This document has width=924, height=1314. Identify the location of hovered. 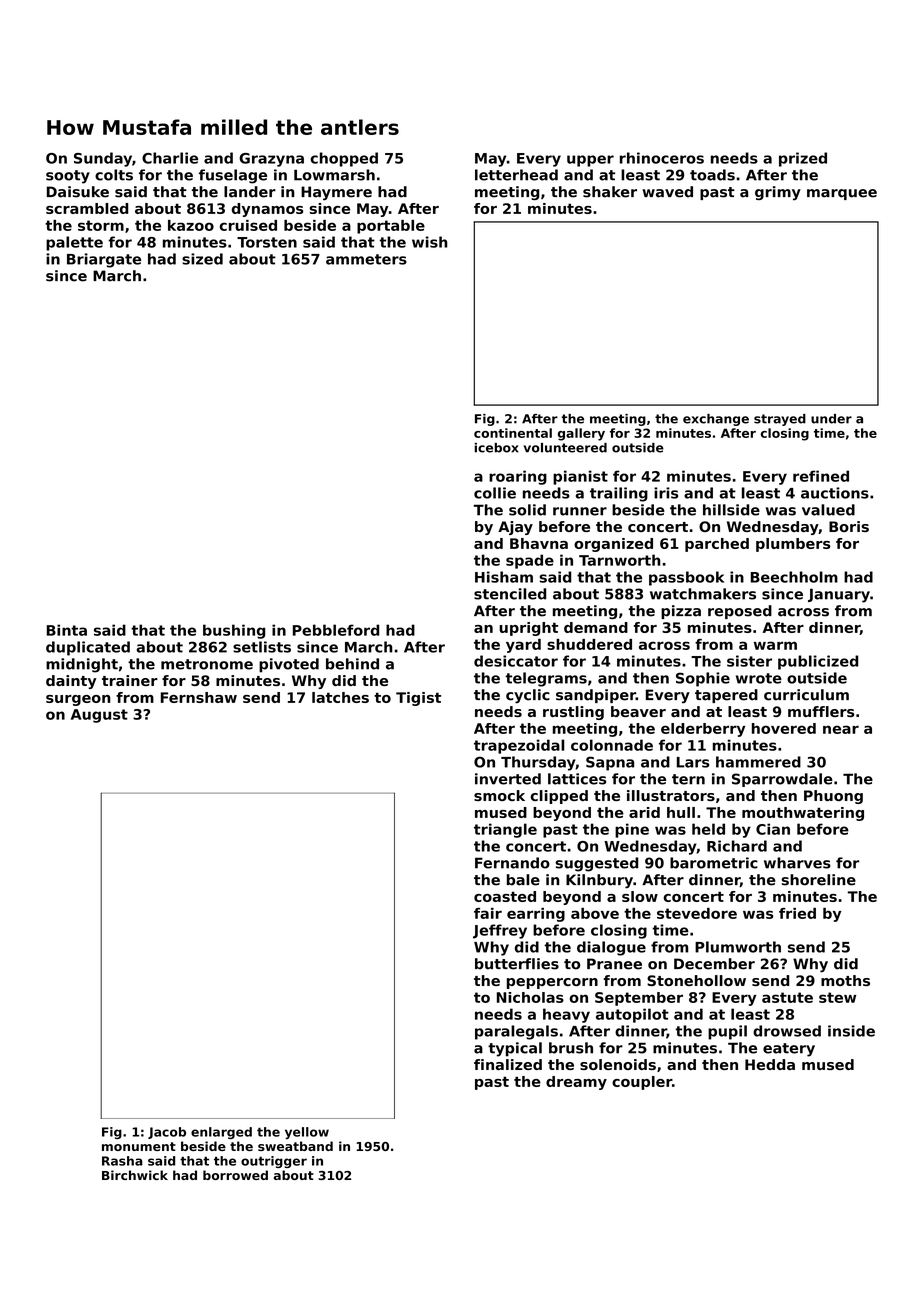
(784, 728).
